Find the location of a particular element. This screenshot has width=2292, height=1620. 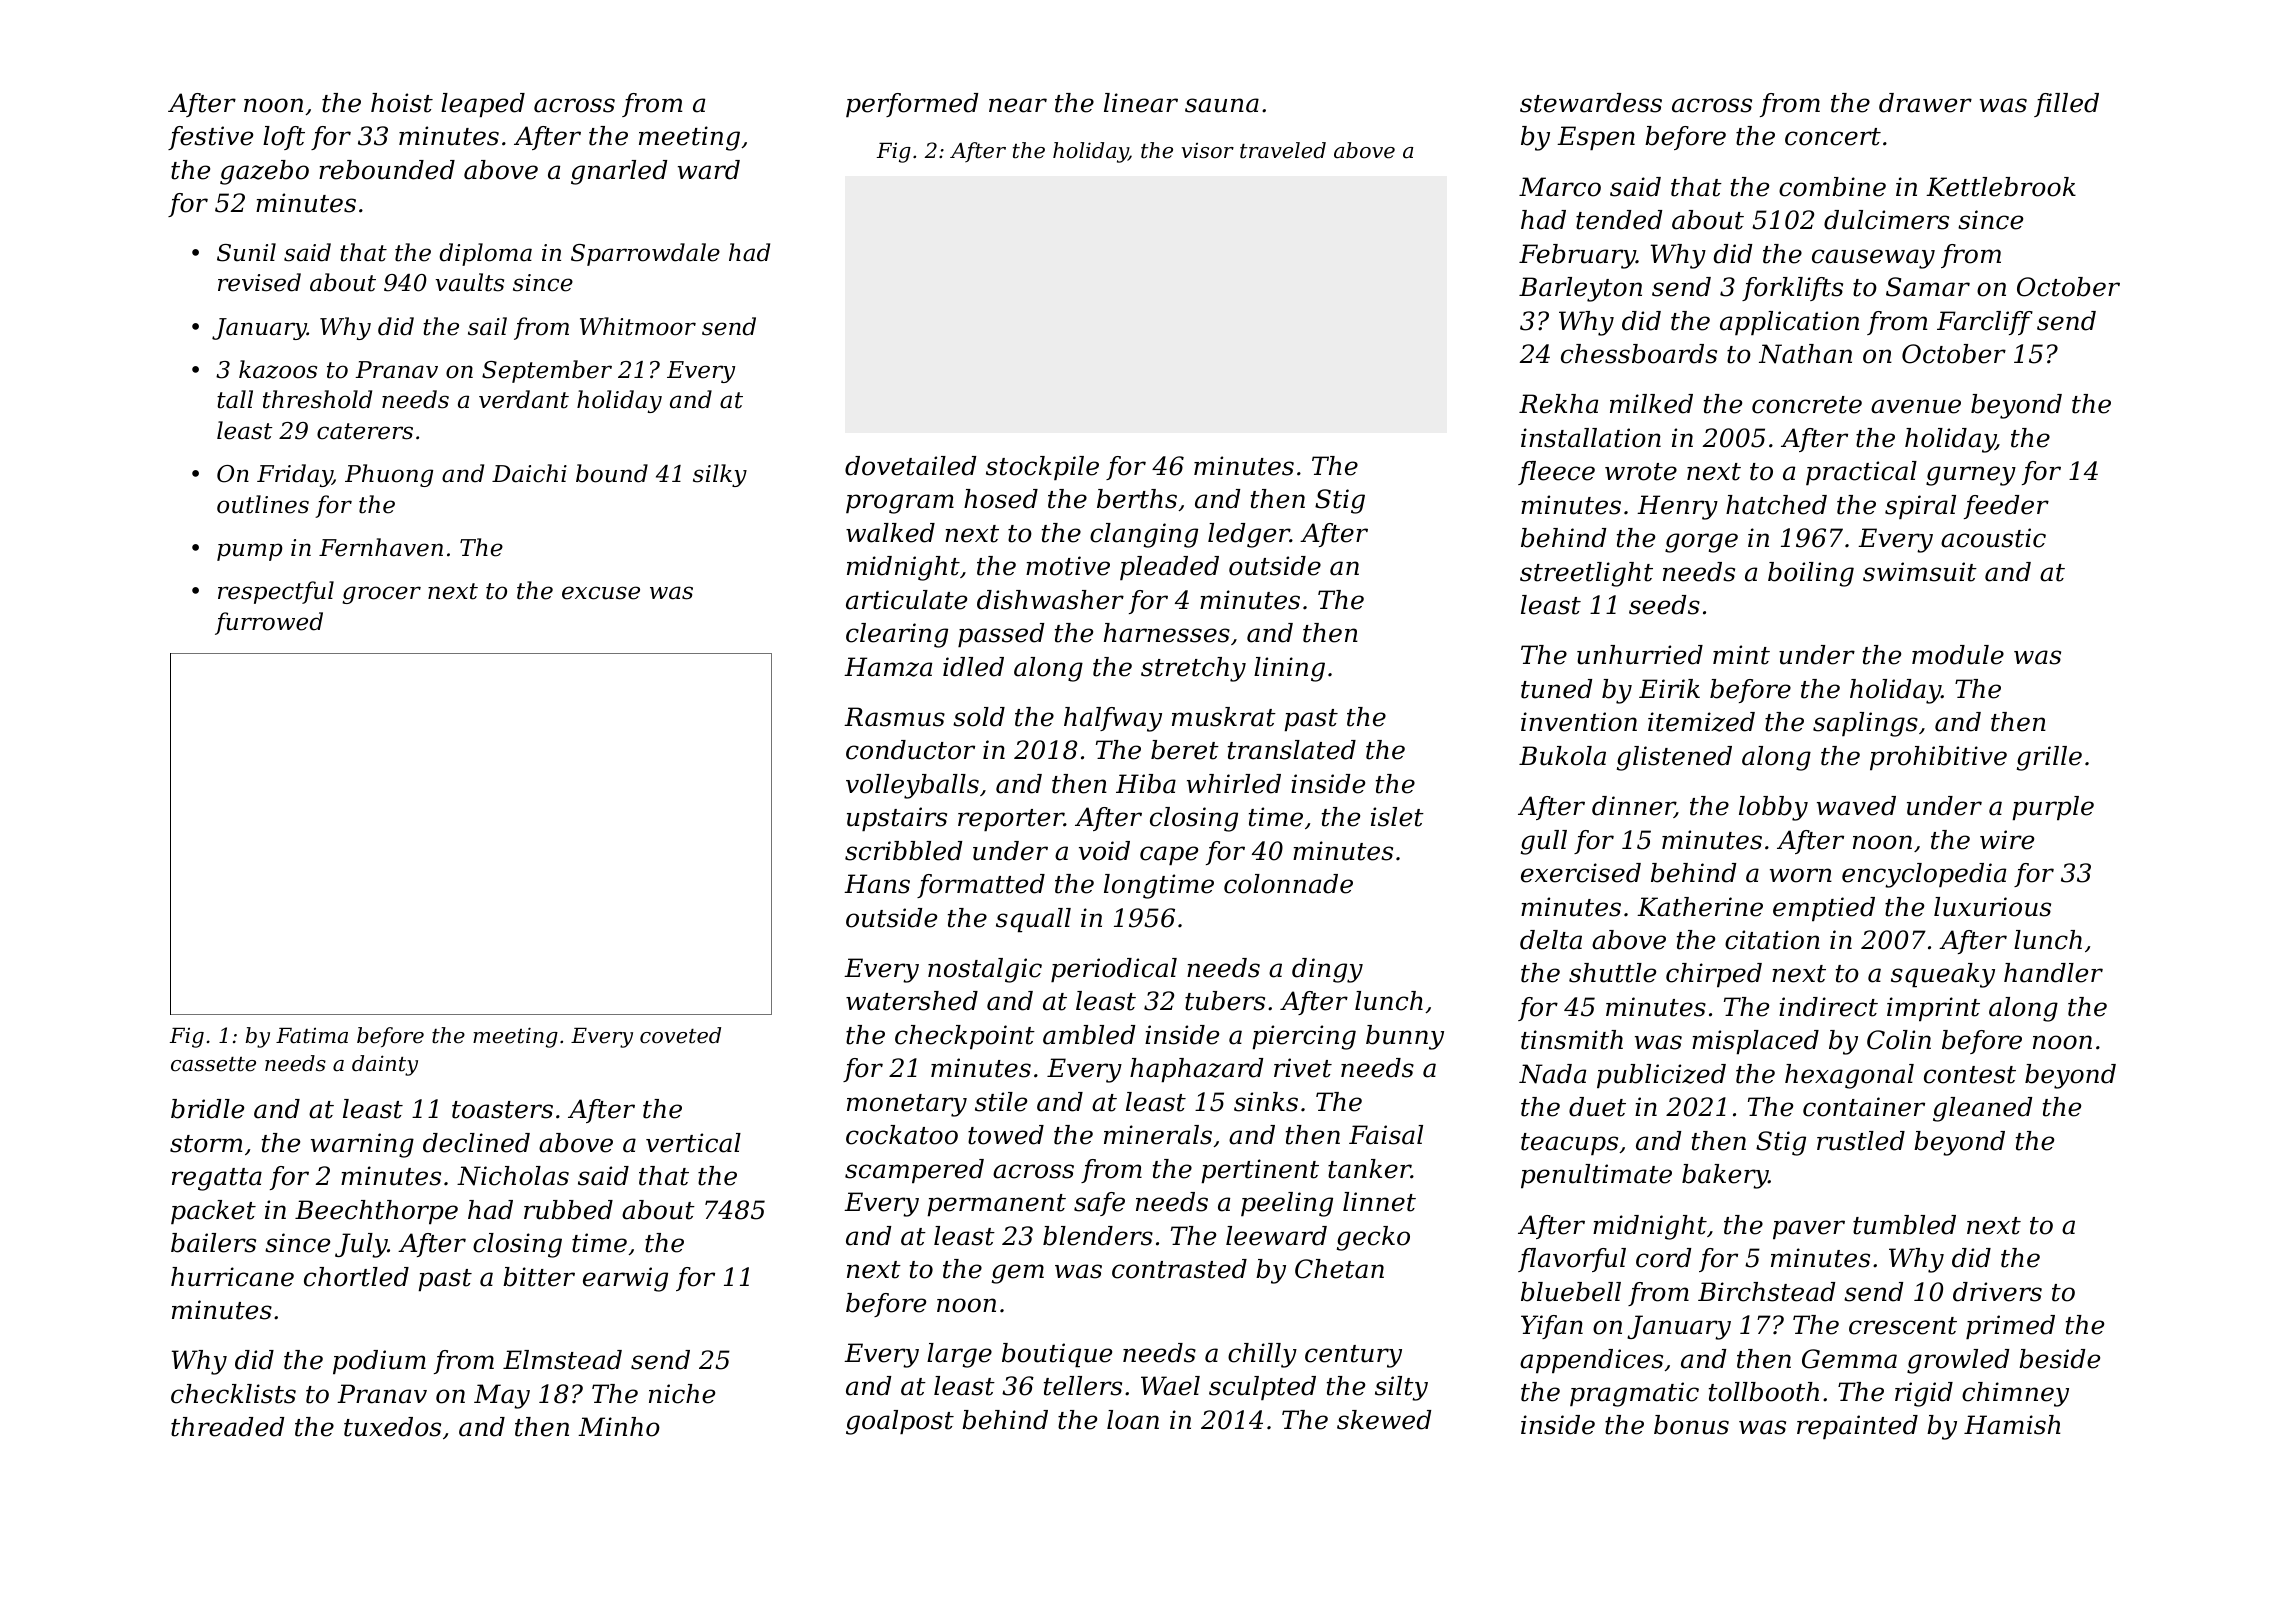

reporter is located at coordinates (1011, 820).
